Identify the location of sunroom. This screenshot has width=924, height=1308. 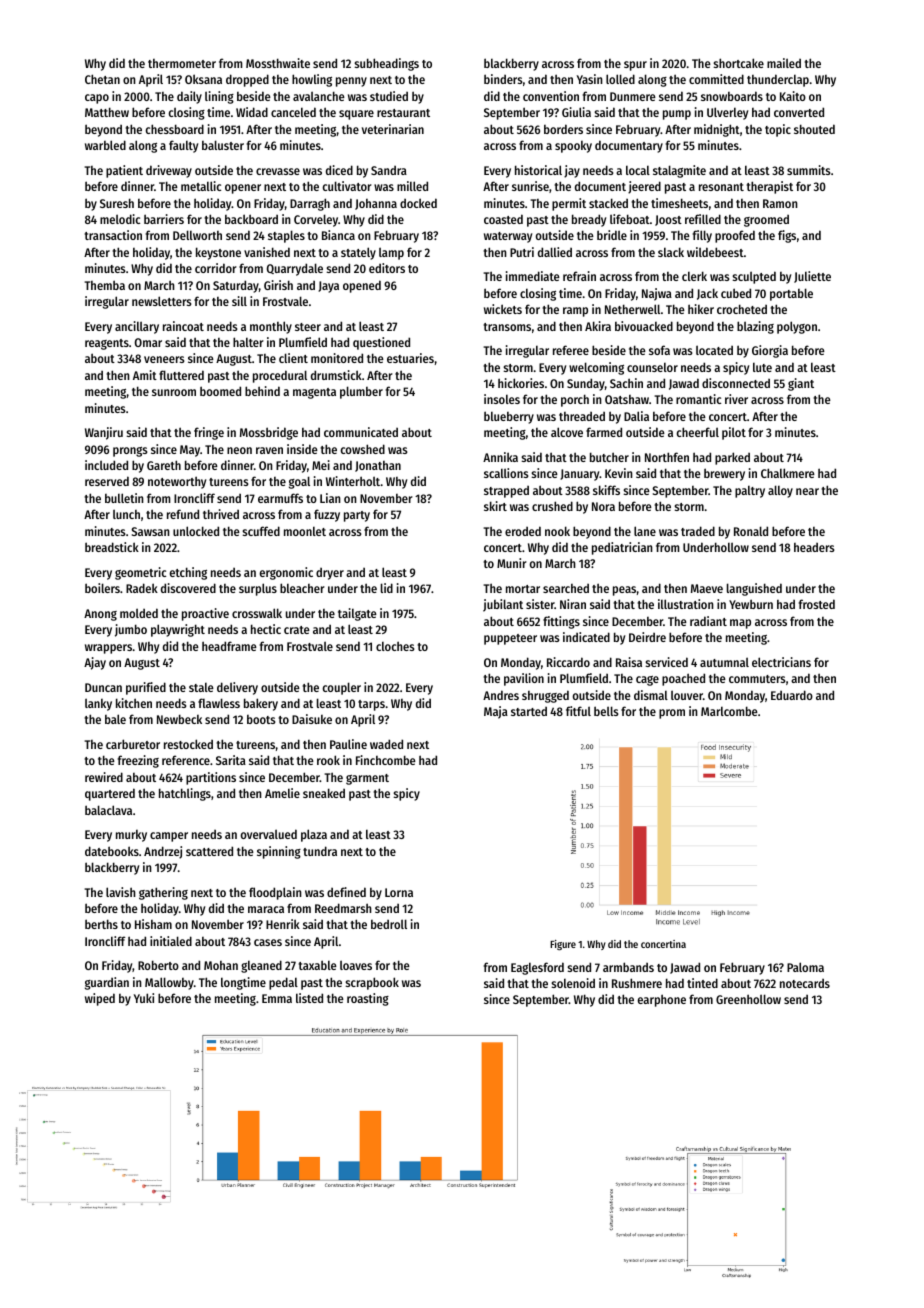
(174, 392).
